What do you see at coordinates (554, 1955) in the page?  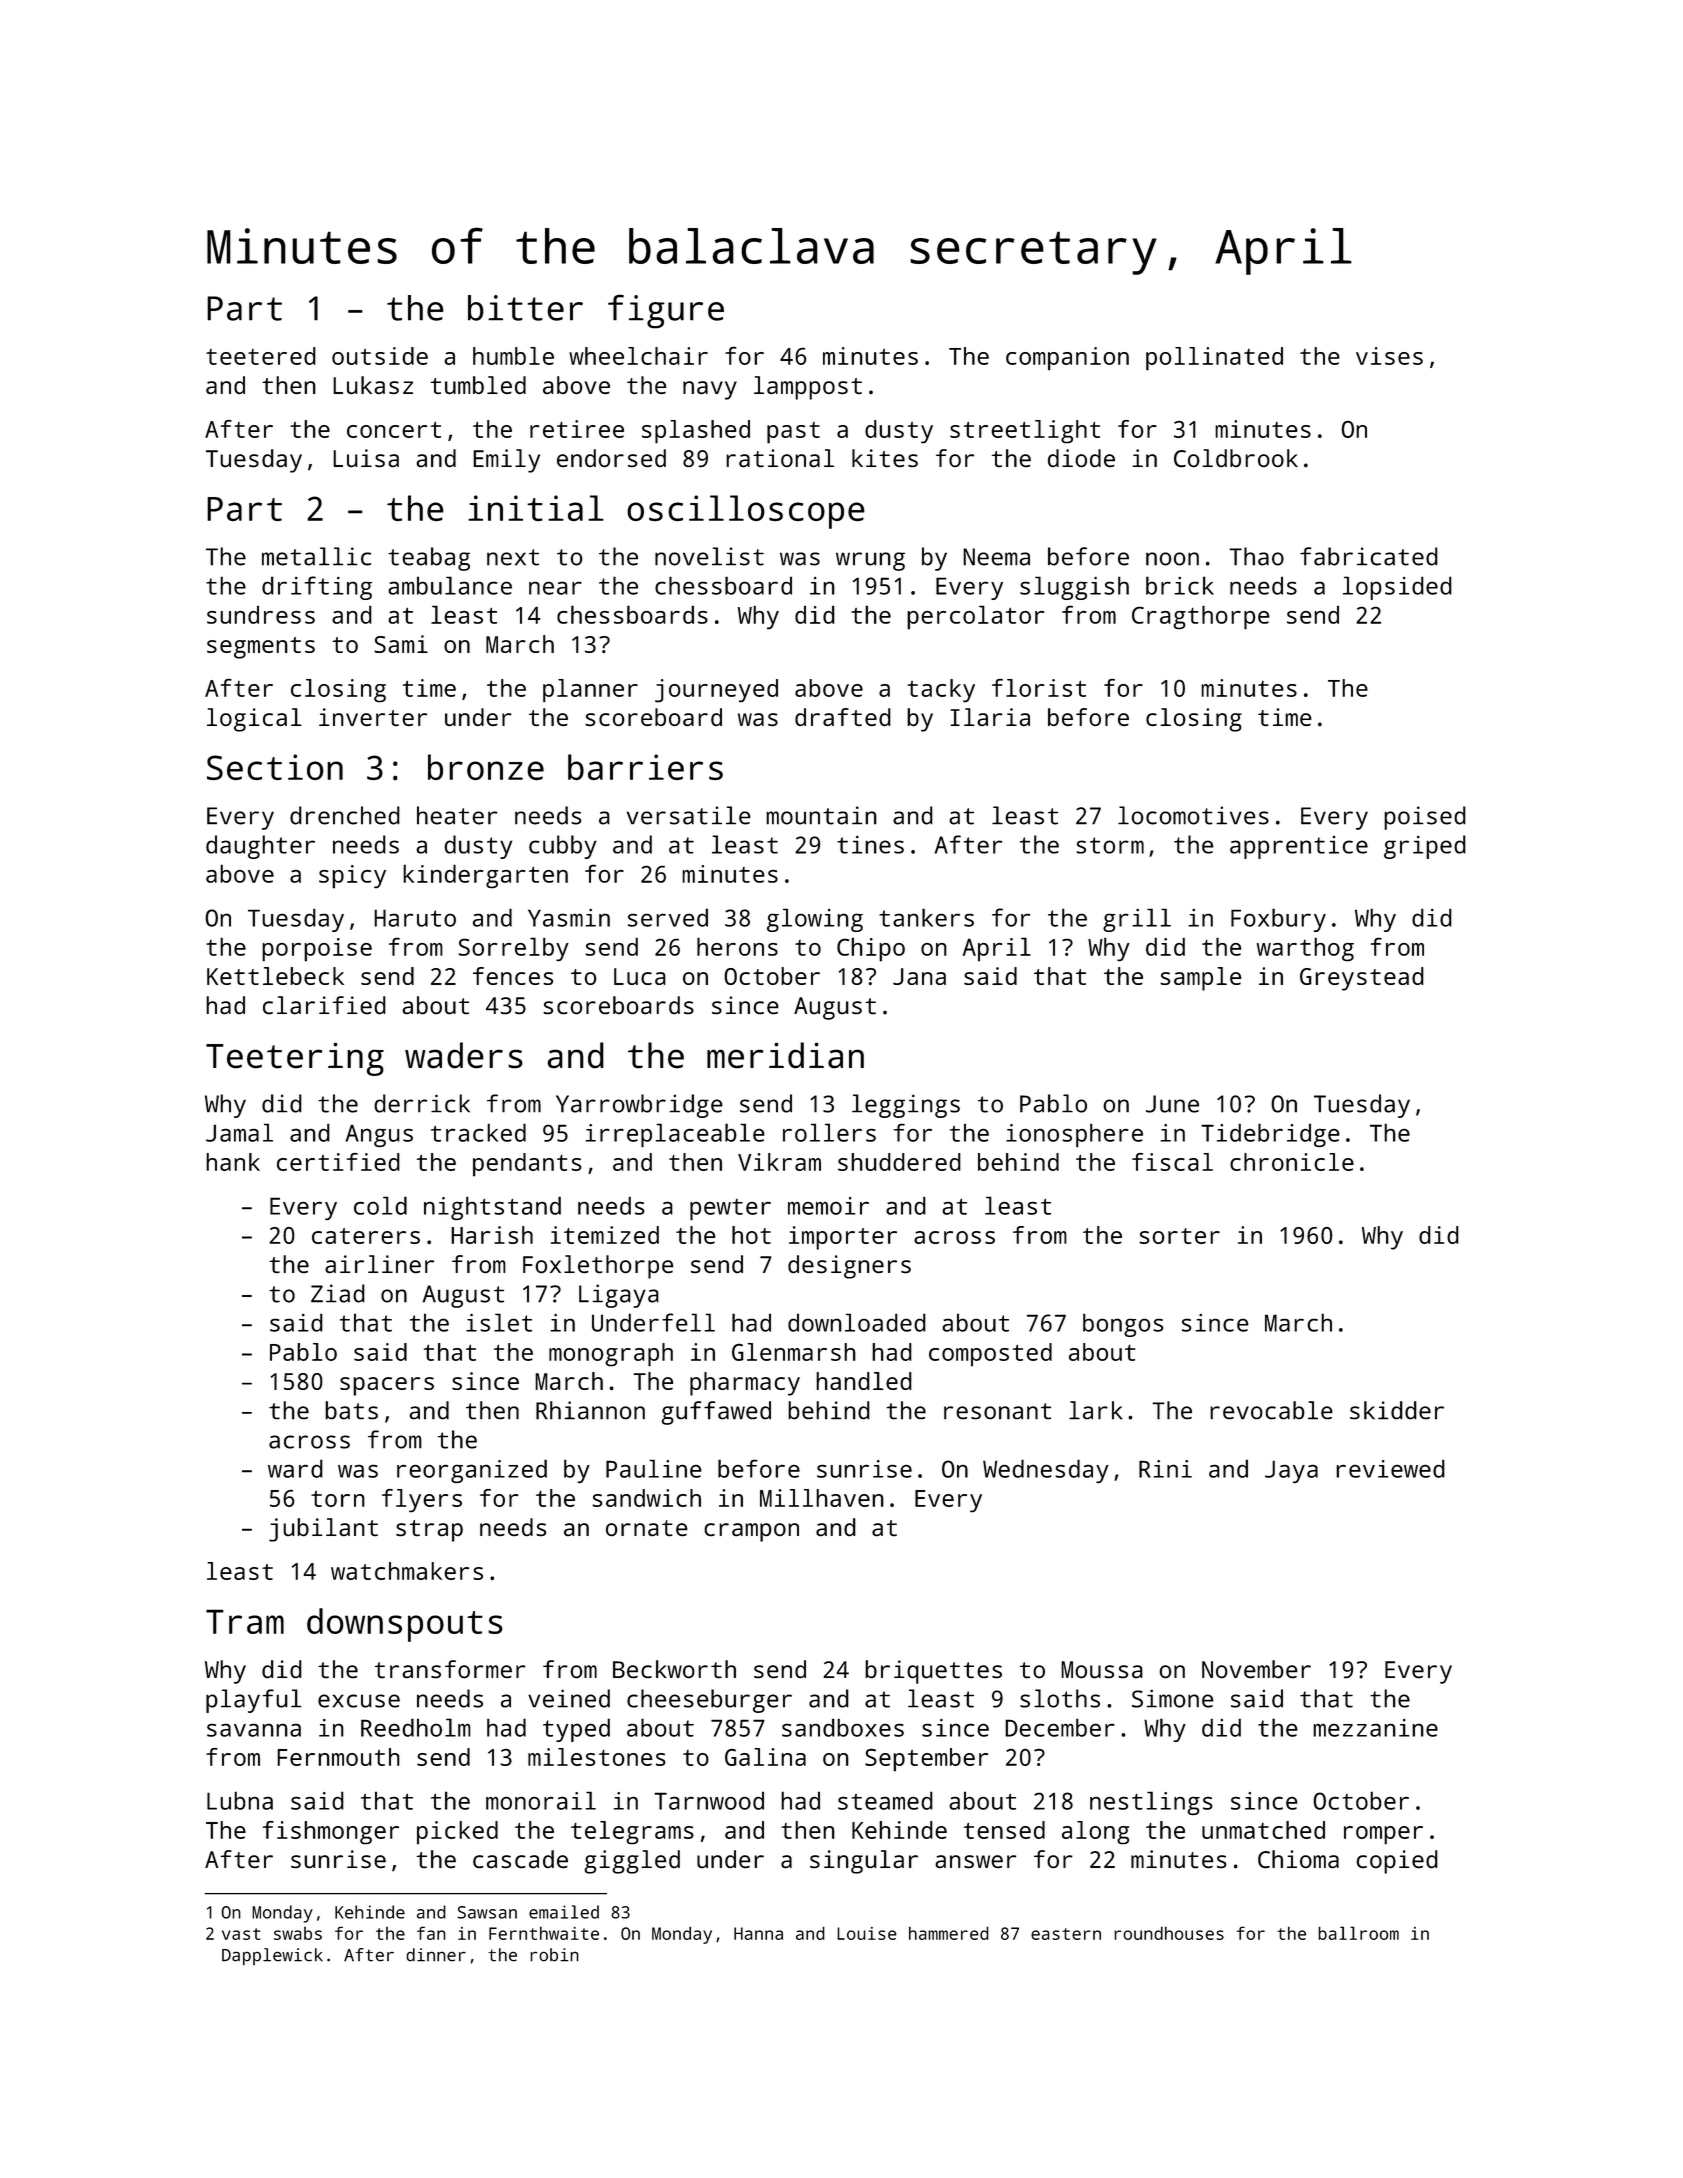 I see `robin` at bounding box center [554, 1955].
